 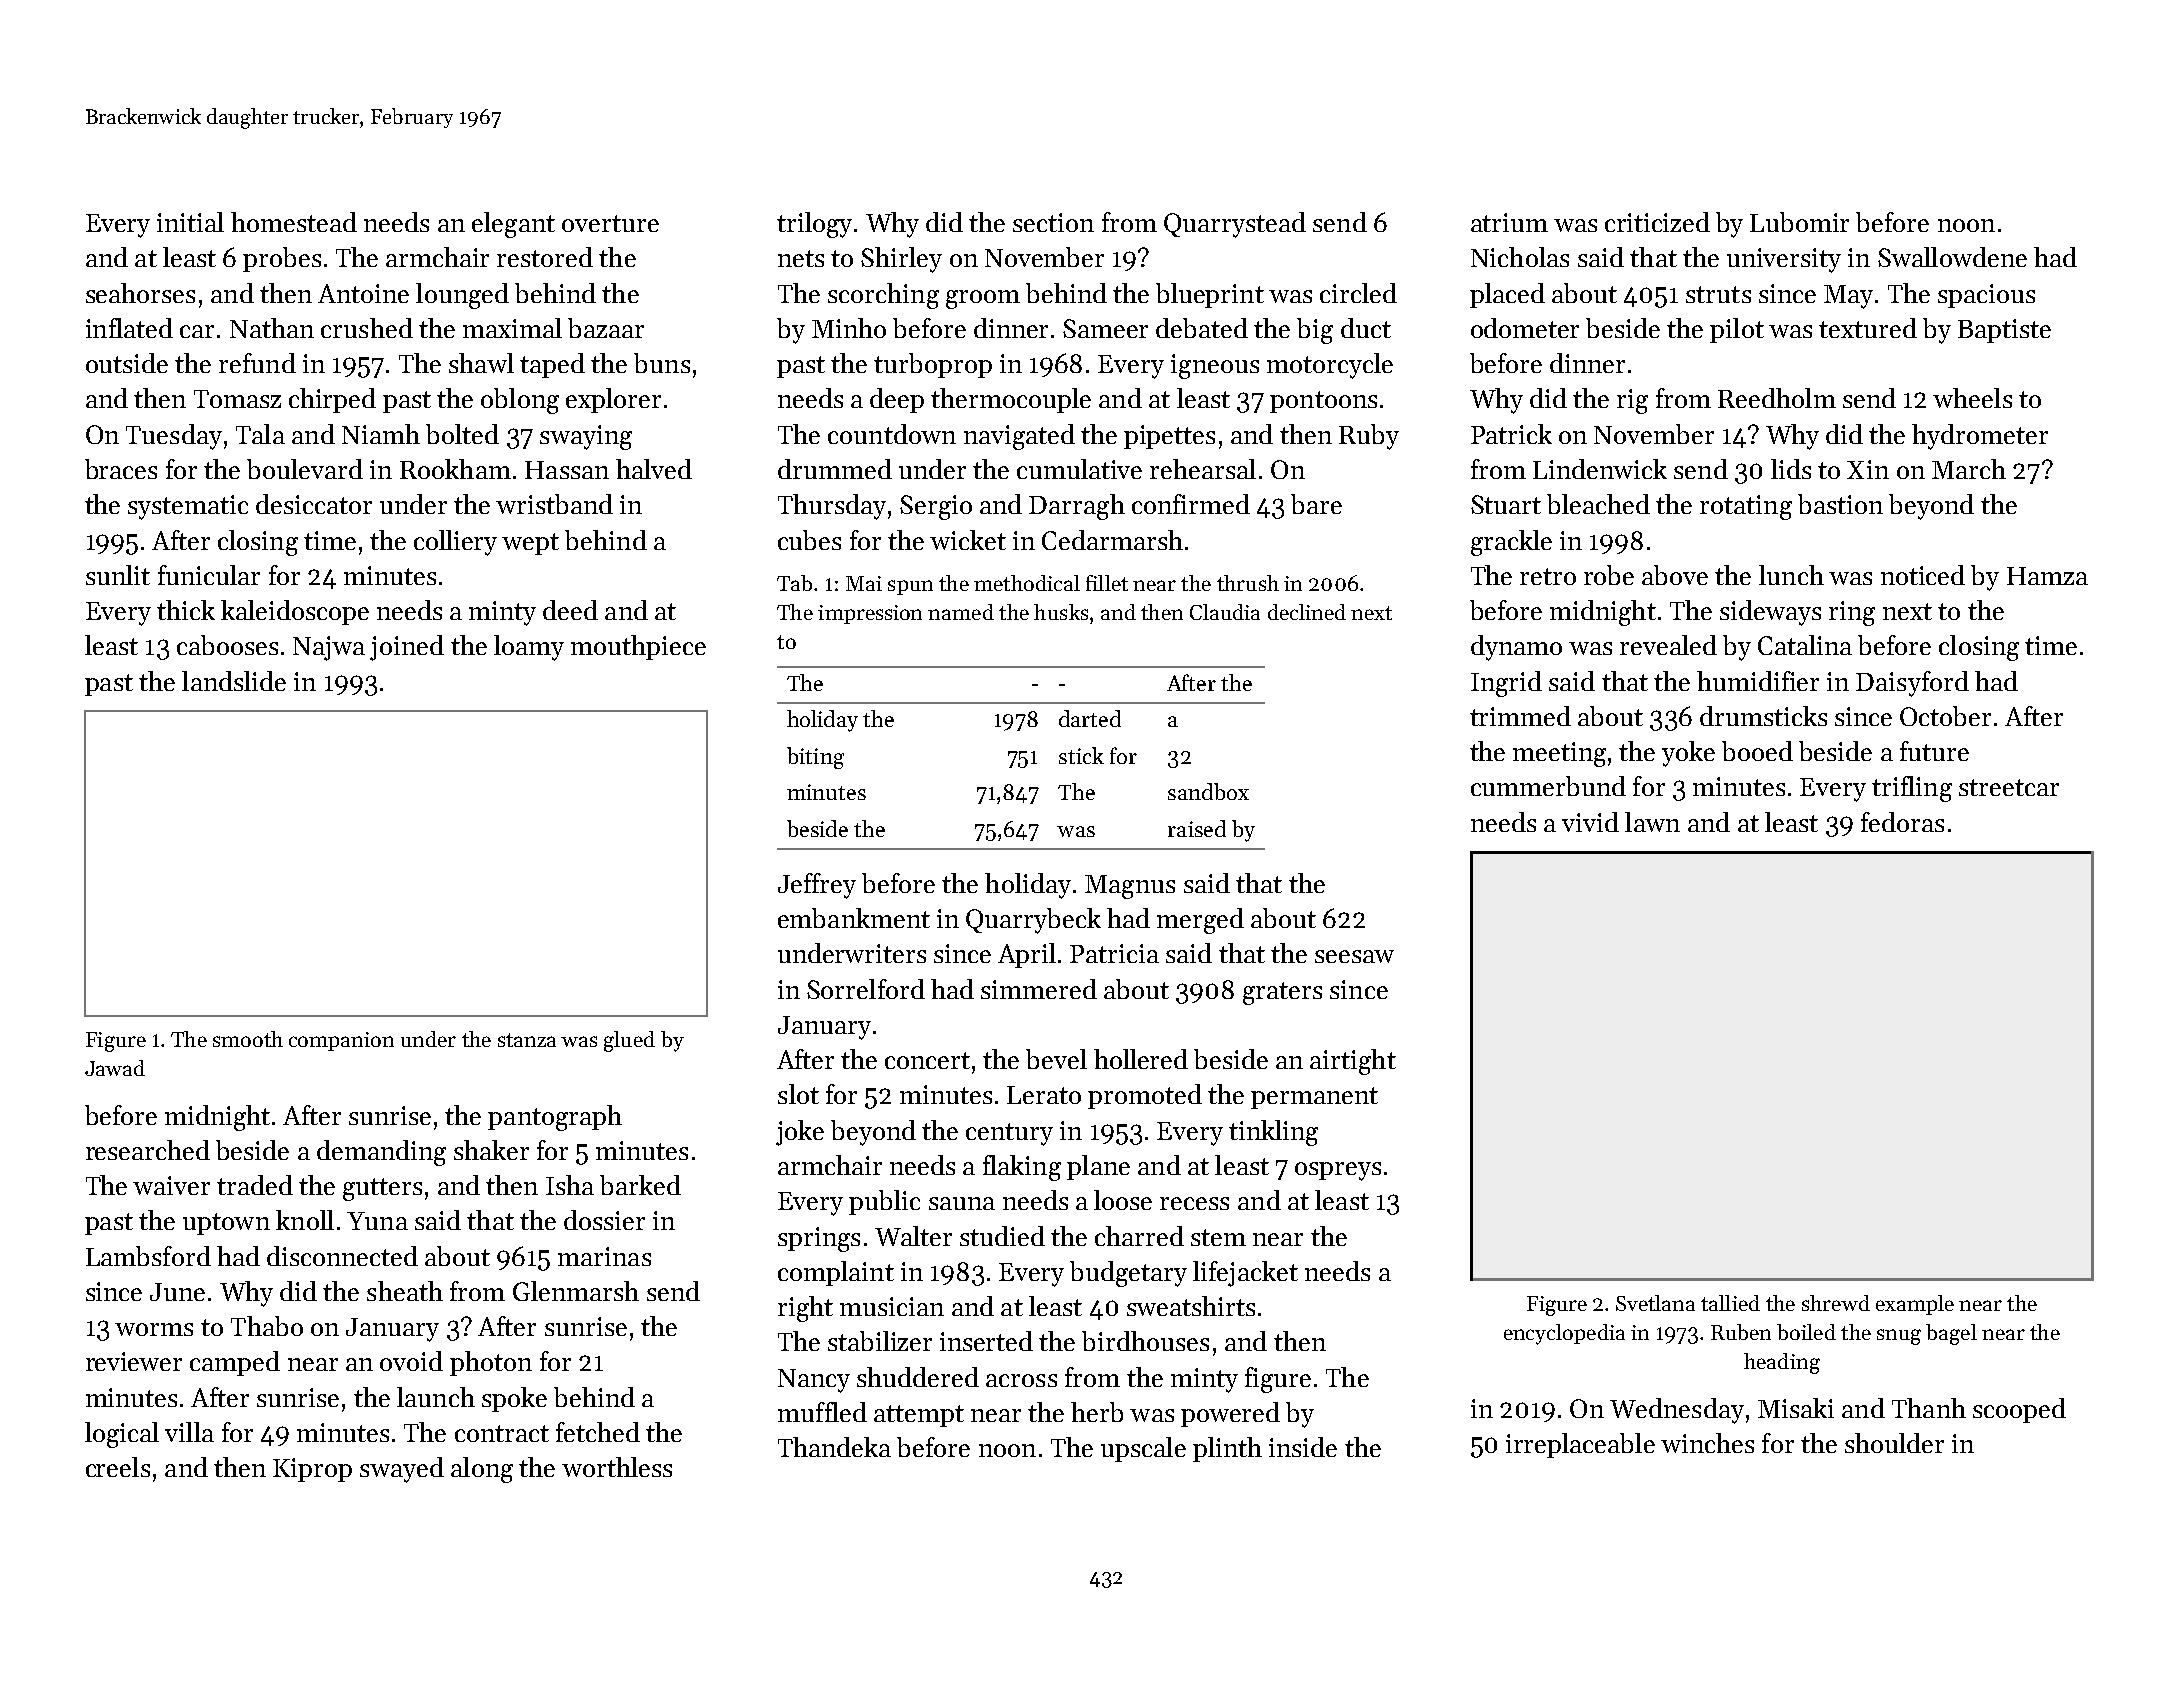 What do you see at coordinates (835, 469) in the page?
I see `drummed` at bounding box center [835, 469].
